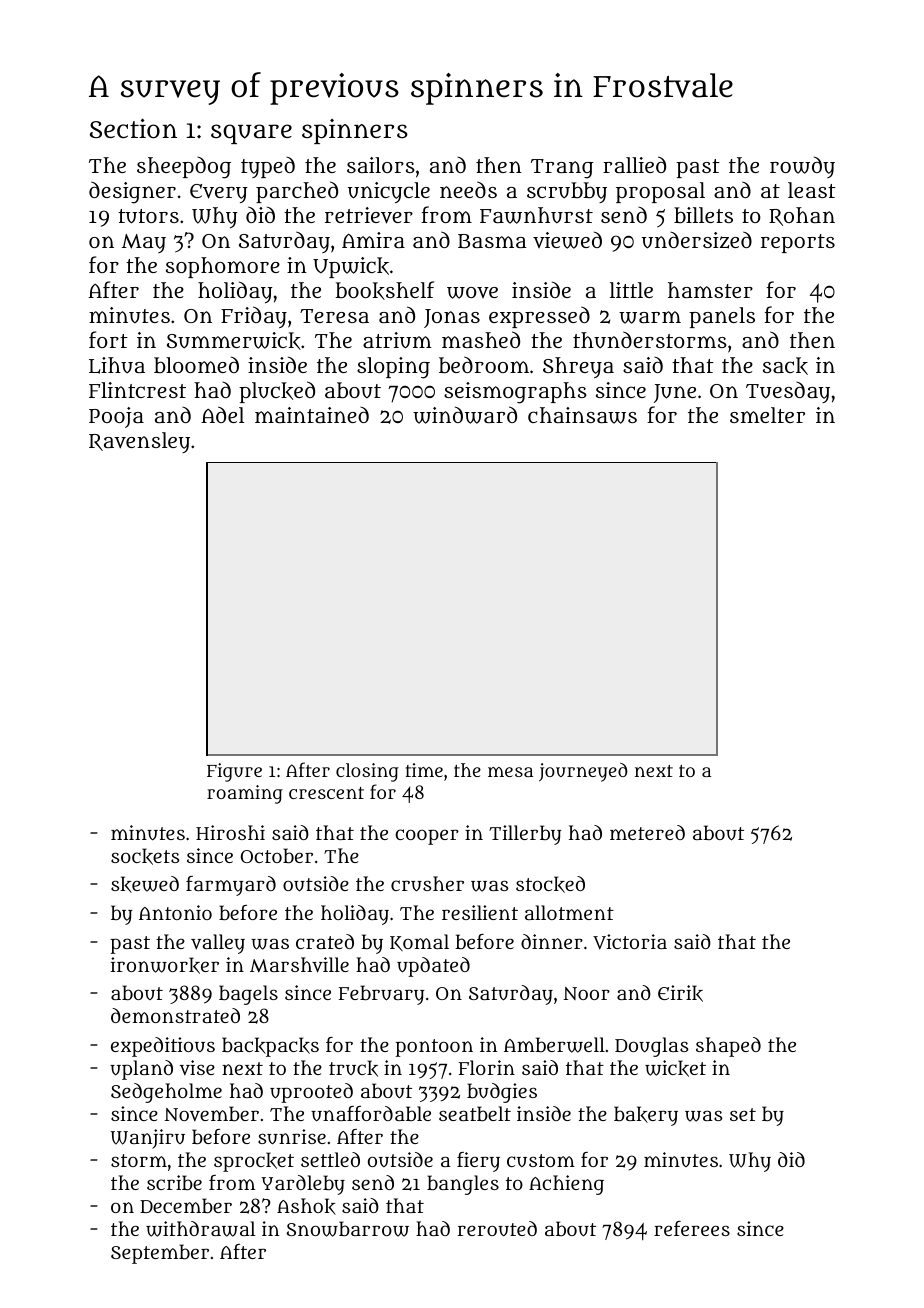 The image size is (924, 1308). I want to click on panels, so click(722, 317).
